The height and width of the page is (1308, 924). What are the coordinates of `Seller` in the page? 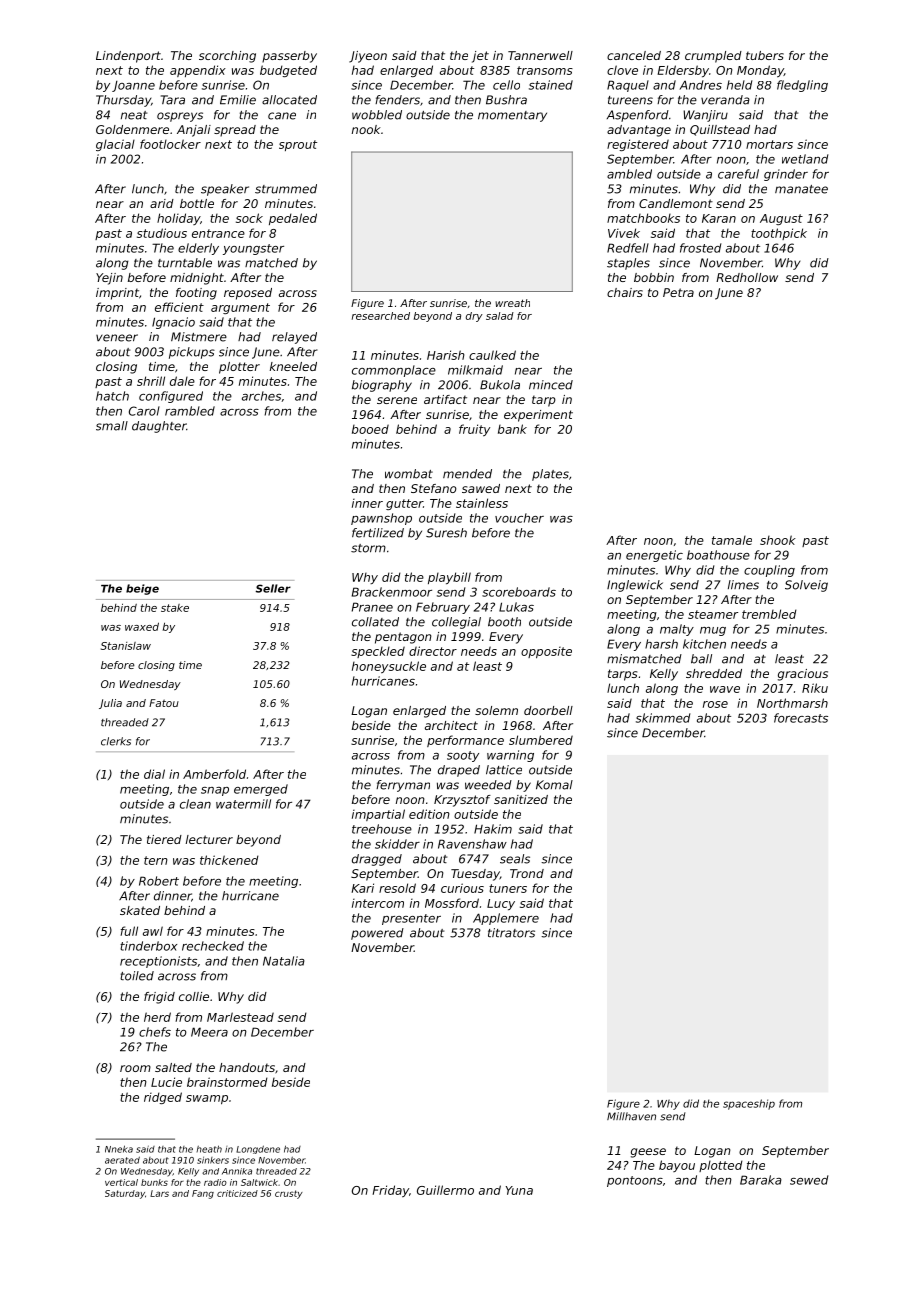 It's located at (273, 588).
